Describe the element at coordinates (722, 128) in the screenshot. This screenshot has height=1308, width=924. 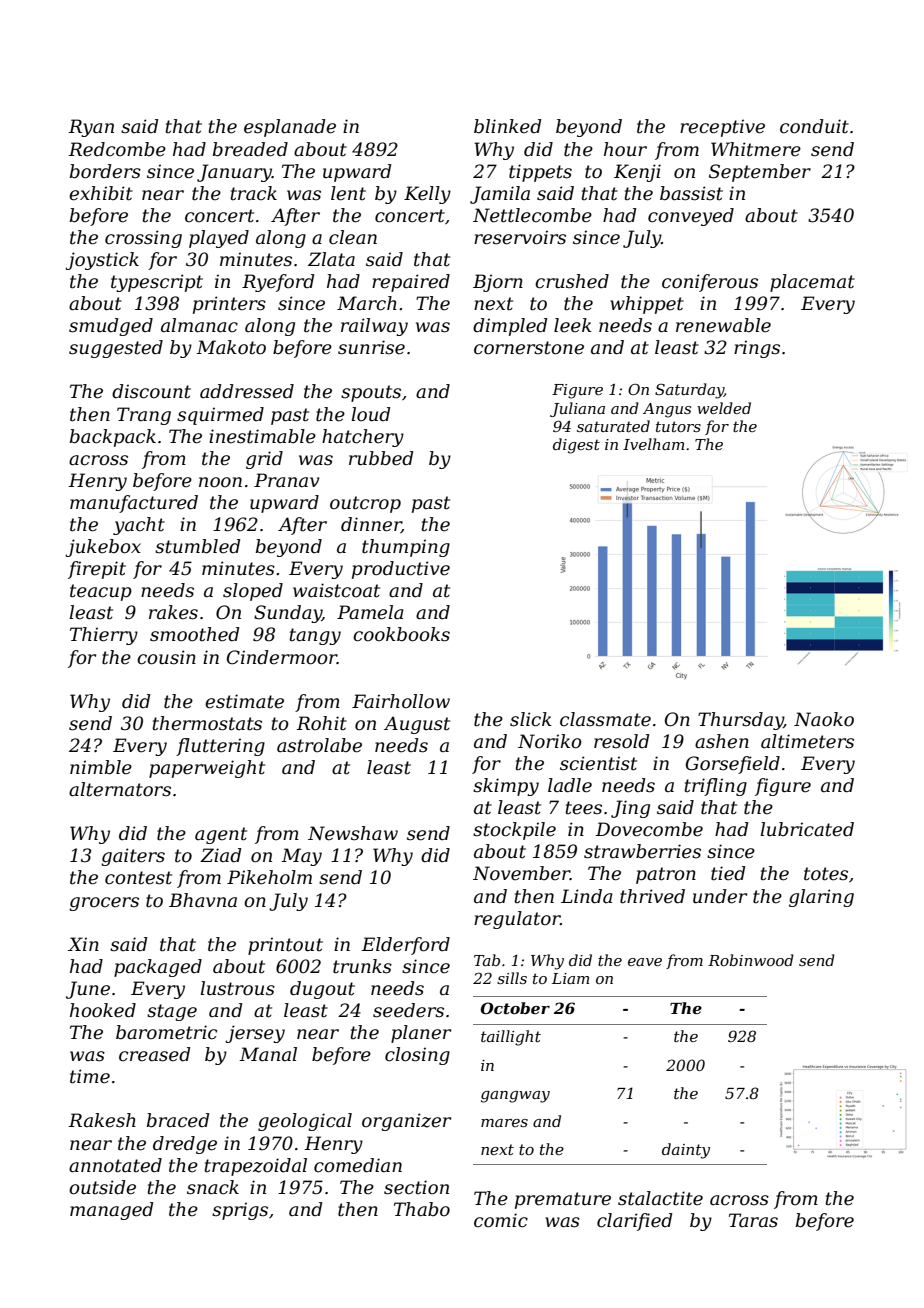
I see `receptive` at that location.
